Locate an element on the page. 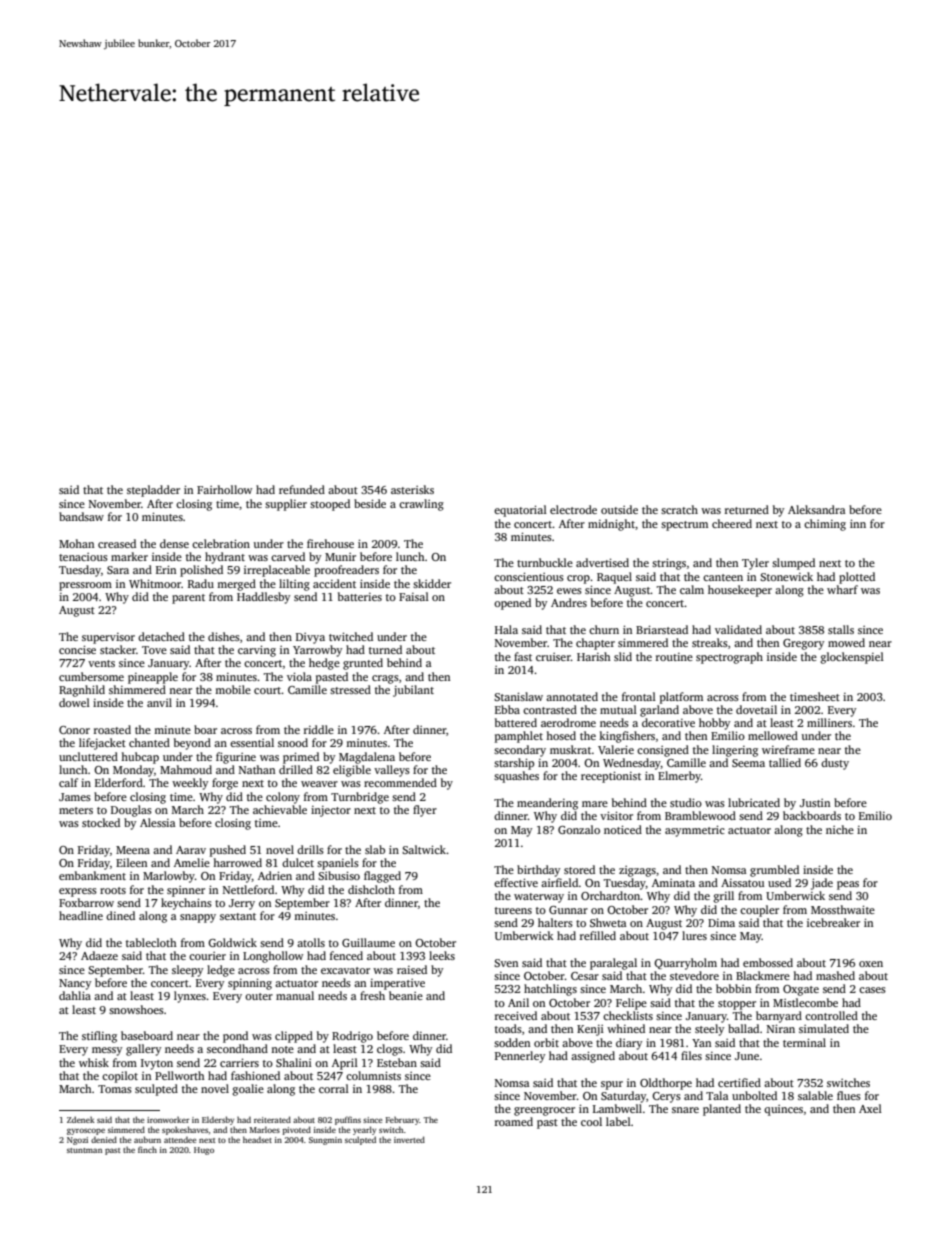  hobby is located at coordinates (715, 724).
